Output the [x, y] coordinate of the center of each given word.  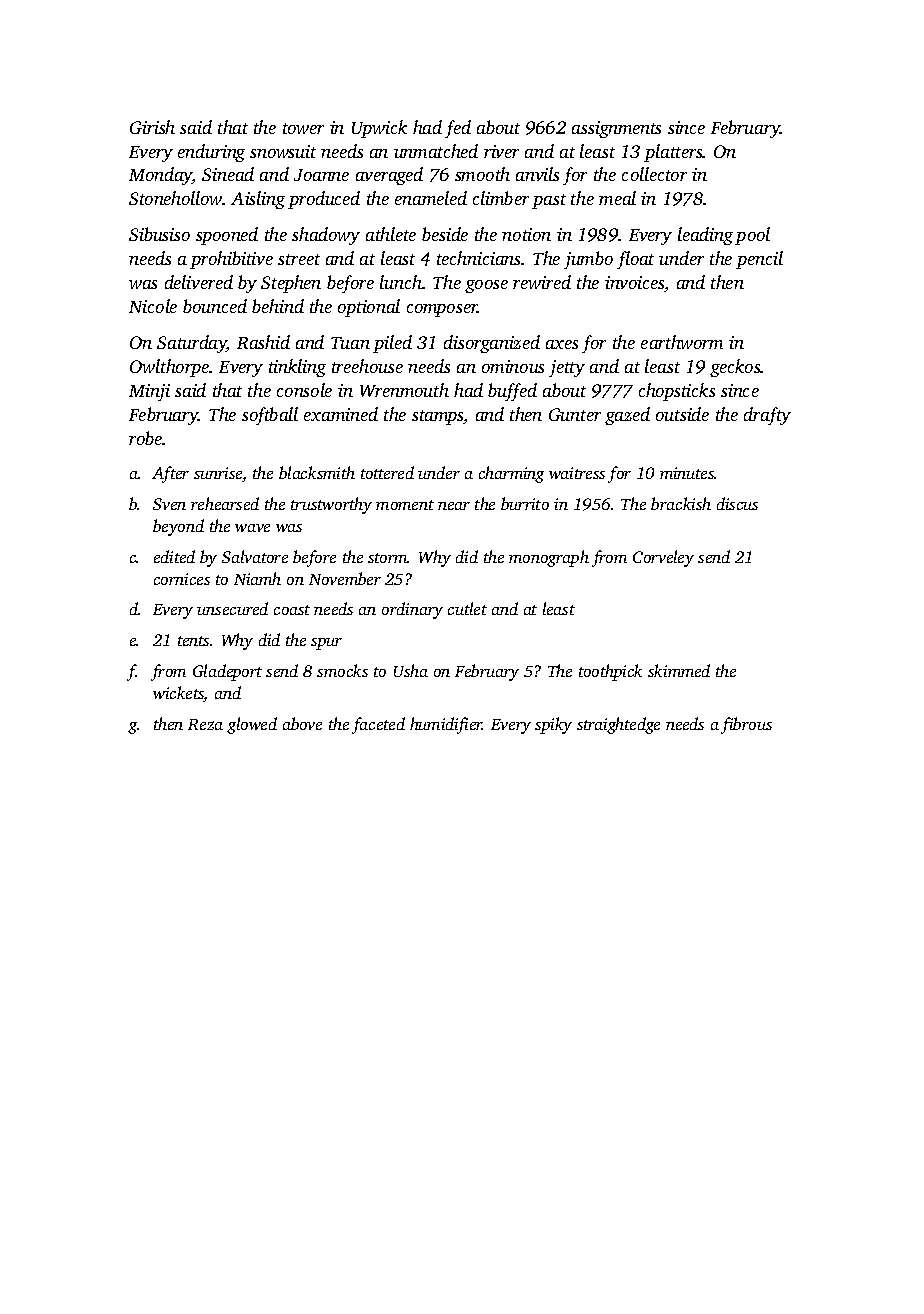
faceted [378, 725]
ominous [513, 366]
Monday [160, 176]
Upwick [379, 129]
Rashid [263, 342]
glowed [252, 725]
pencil [759, 260]
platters [673, 153]
